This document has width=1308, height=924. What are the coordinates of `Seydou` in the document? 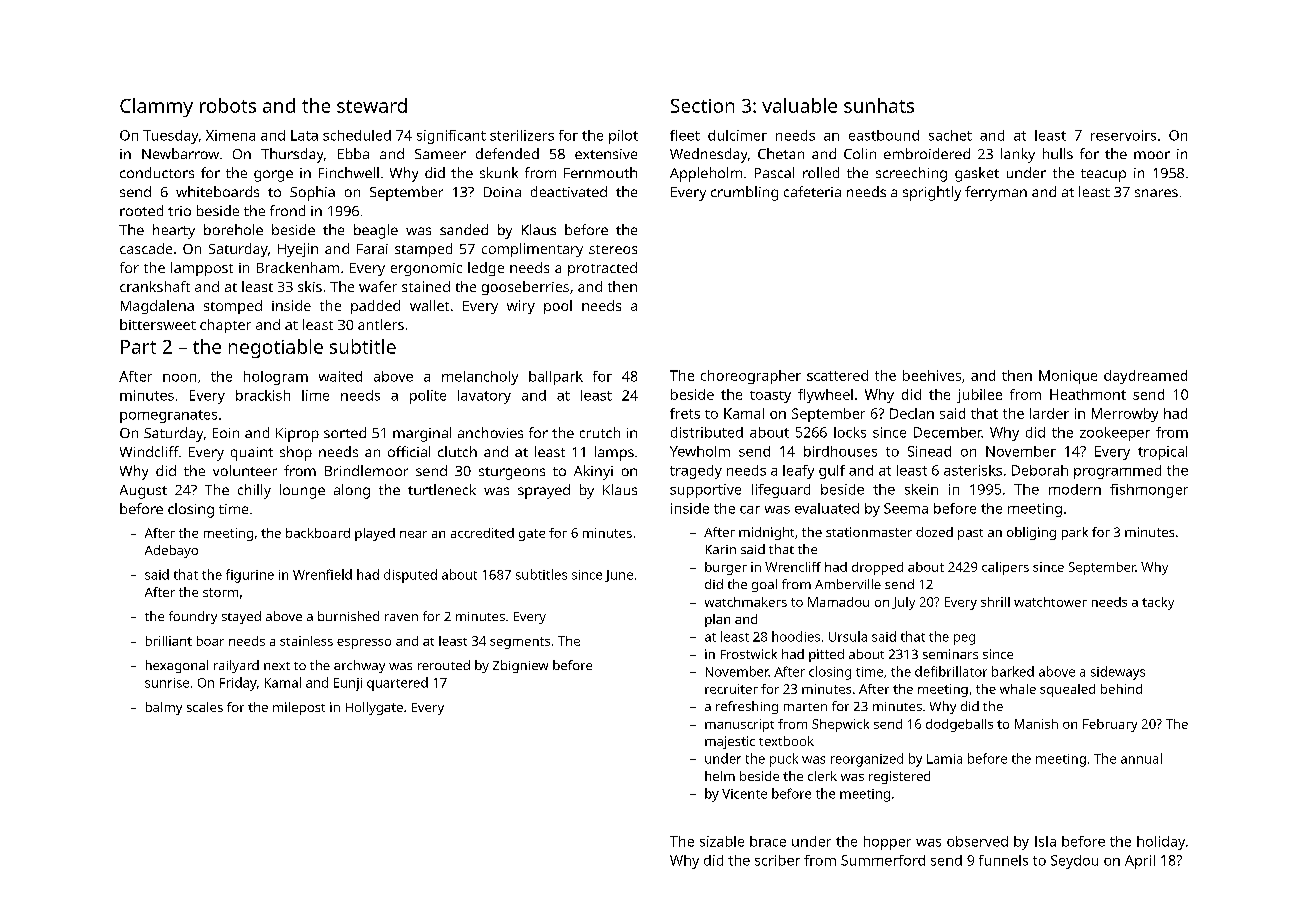 It's located at (1074, 862).
